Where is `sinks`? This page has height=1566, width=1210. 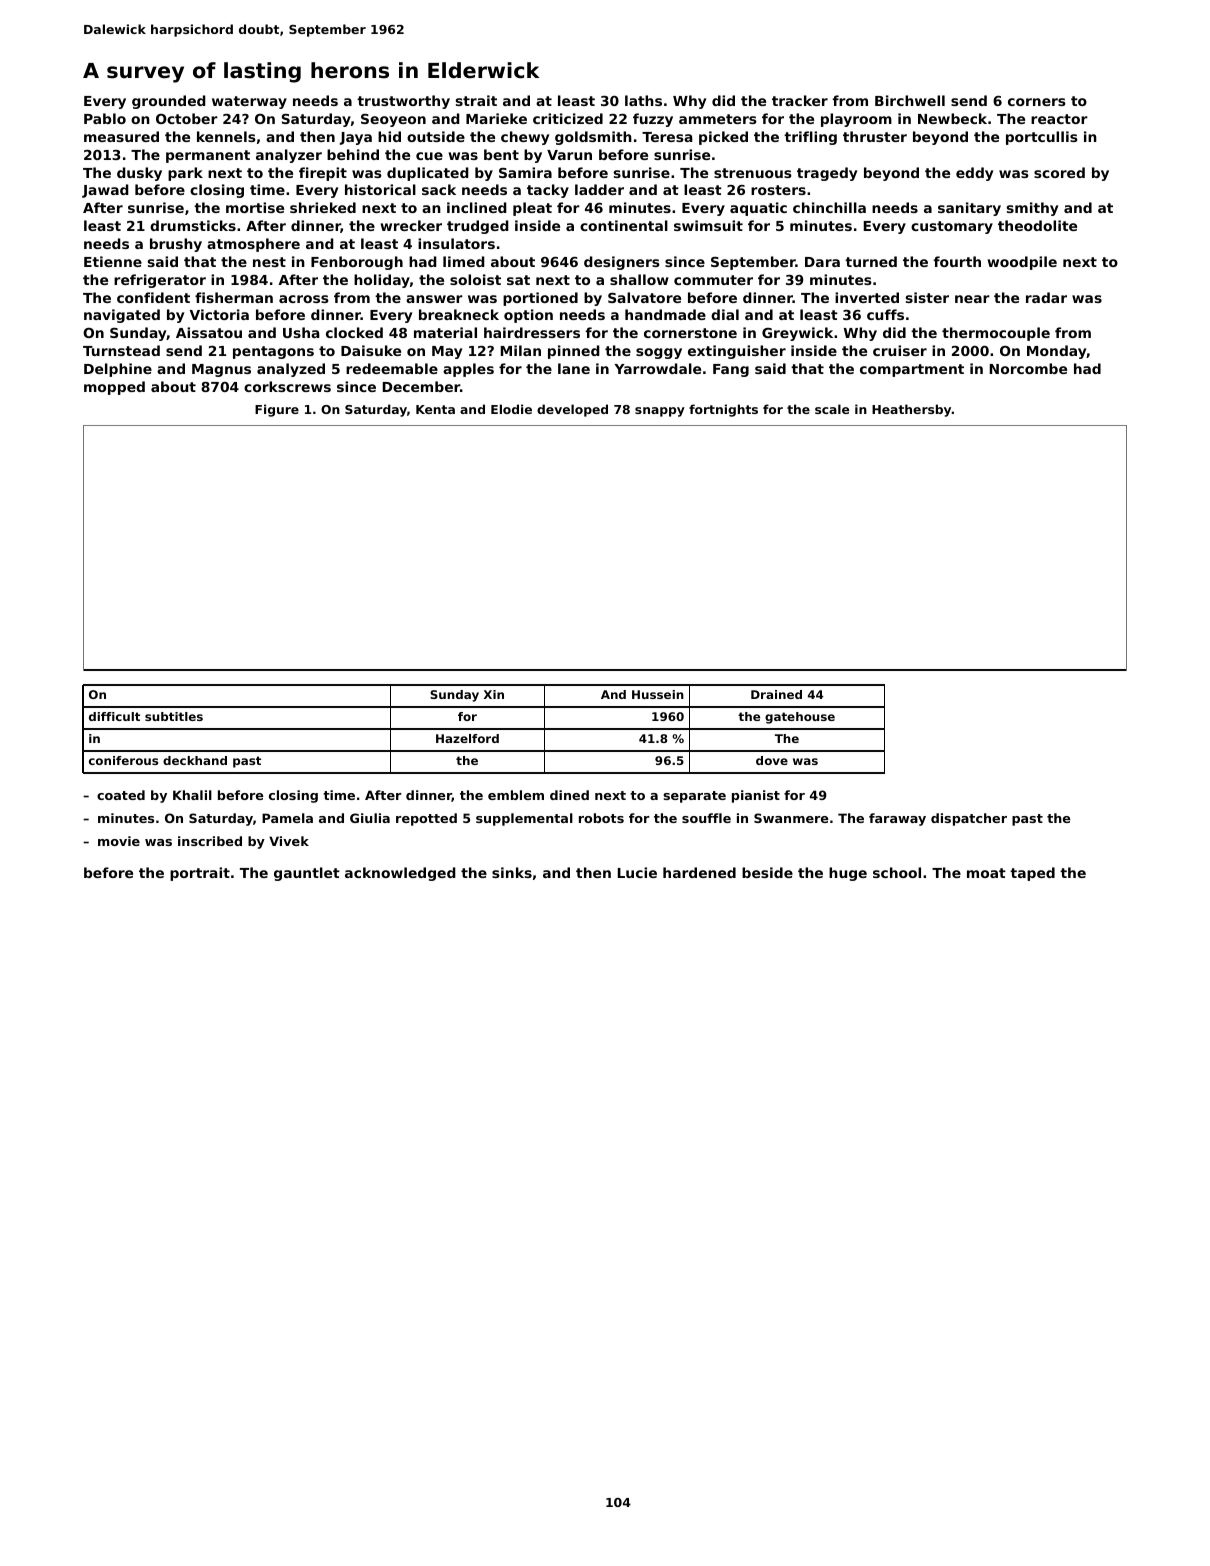 sinks is located at coordinates (512, 872).
